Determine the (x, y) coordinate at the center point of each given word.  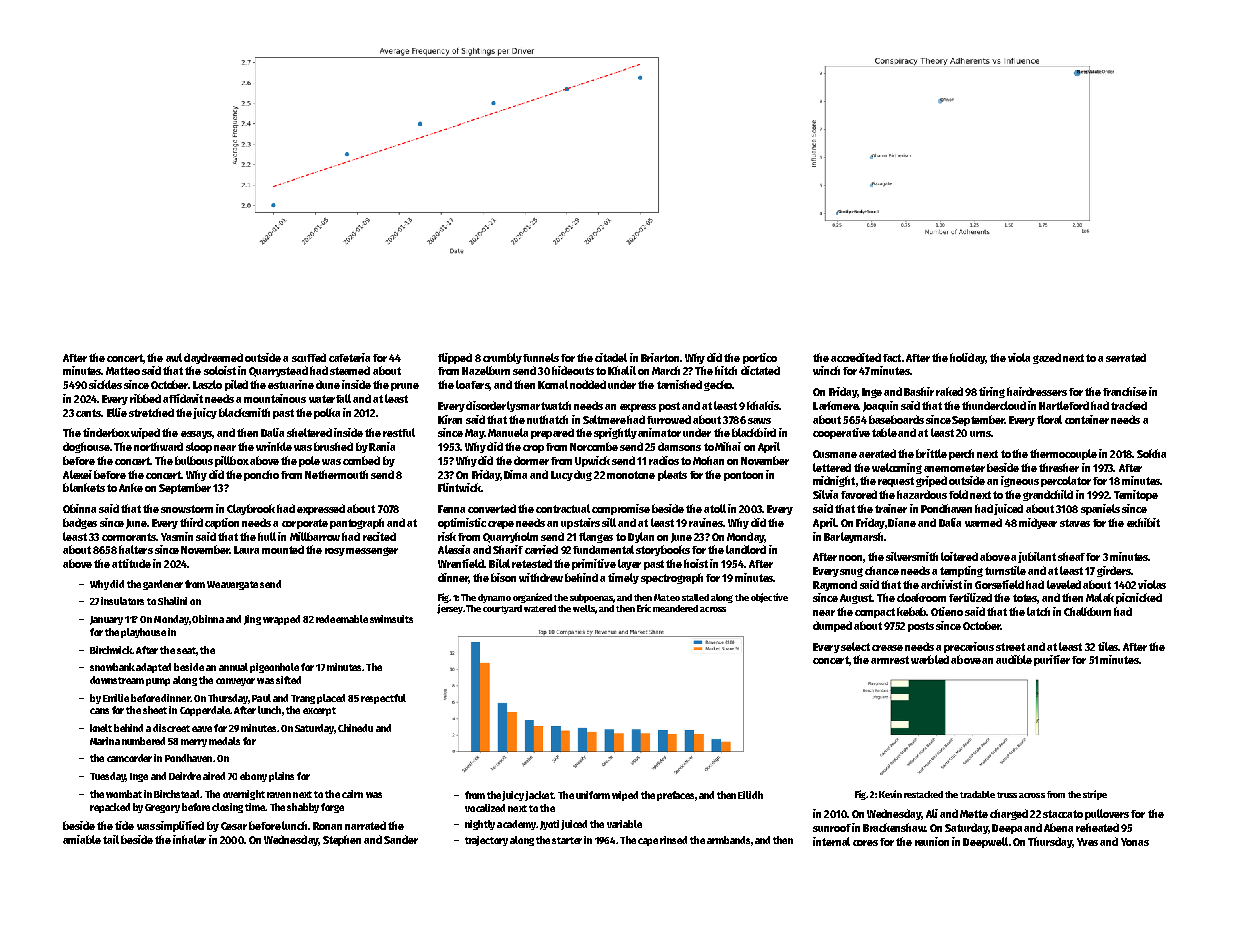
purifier (1052, 660)
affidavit (183, 398)
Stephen (342, 840)
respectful (383, 699)
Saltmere (604, 419)
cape (648, 842)
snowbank (112, 667)
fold (958, 494)
